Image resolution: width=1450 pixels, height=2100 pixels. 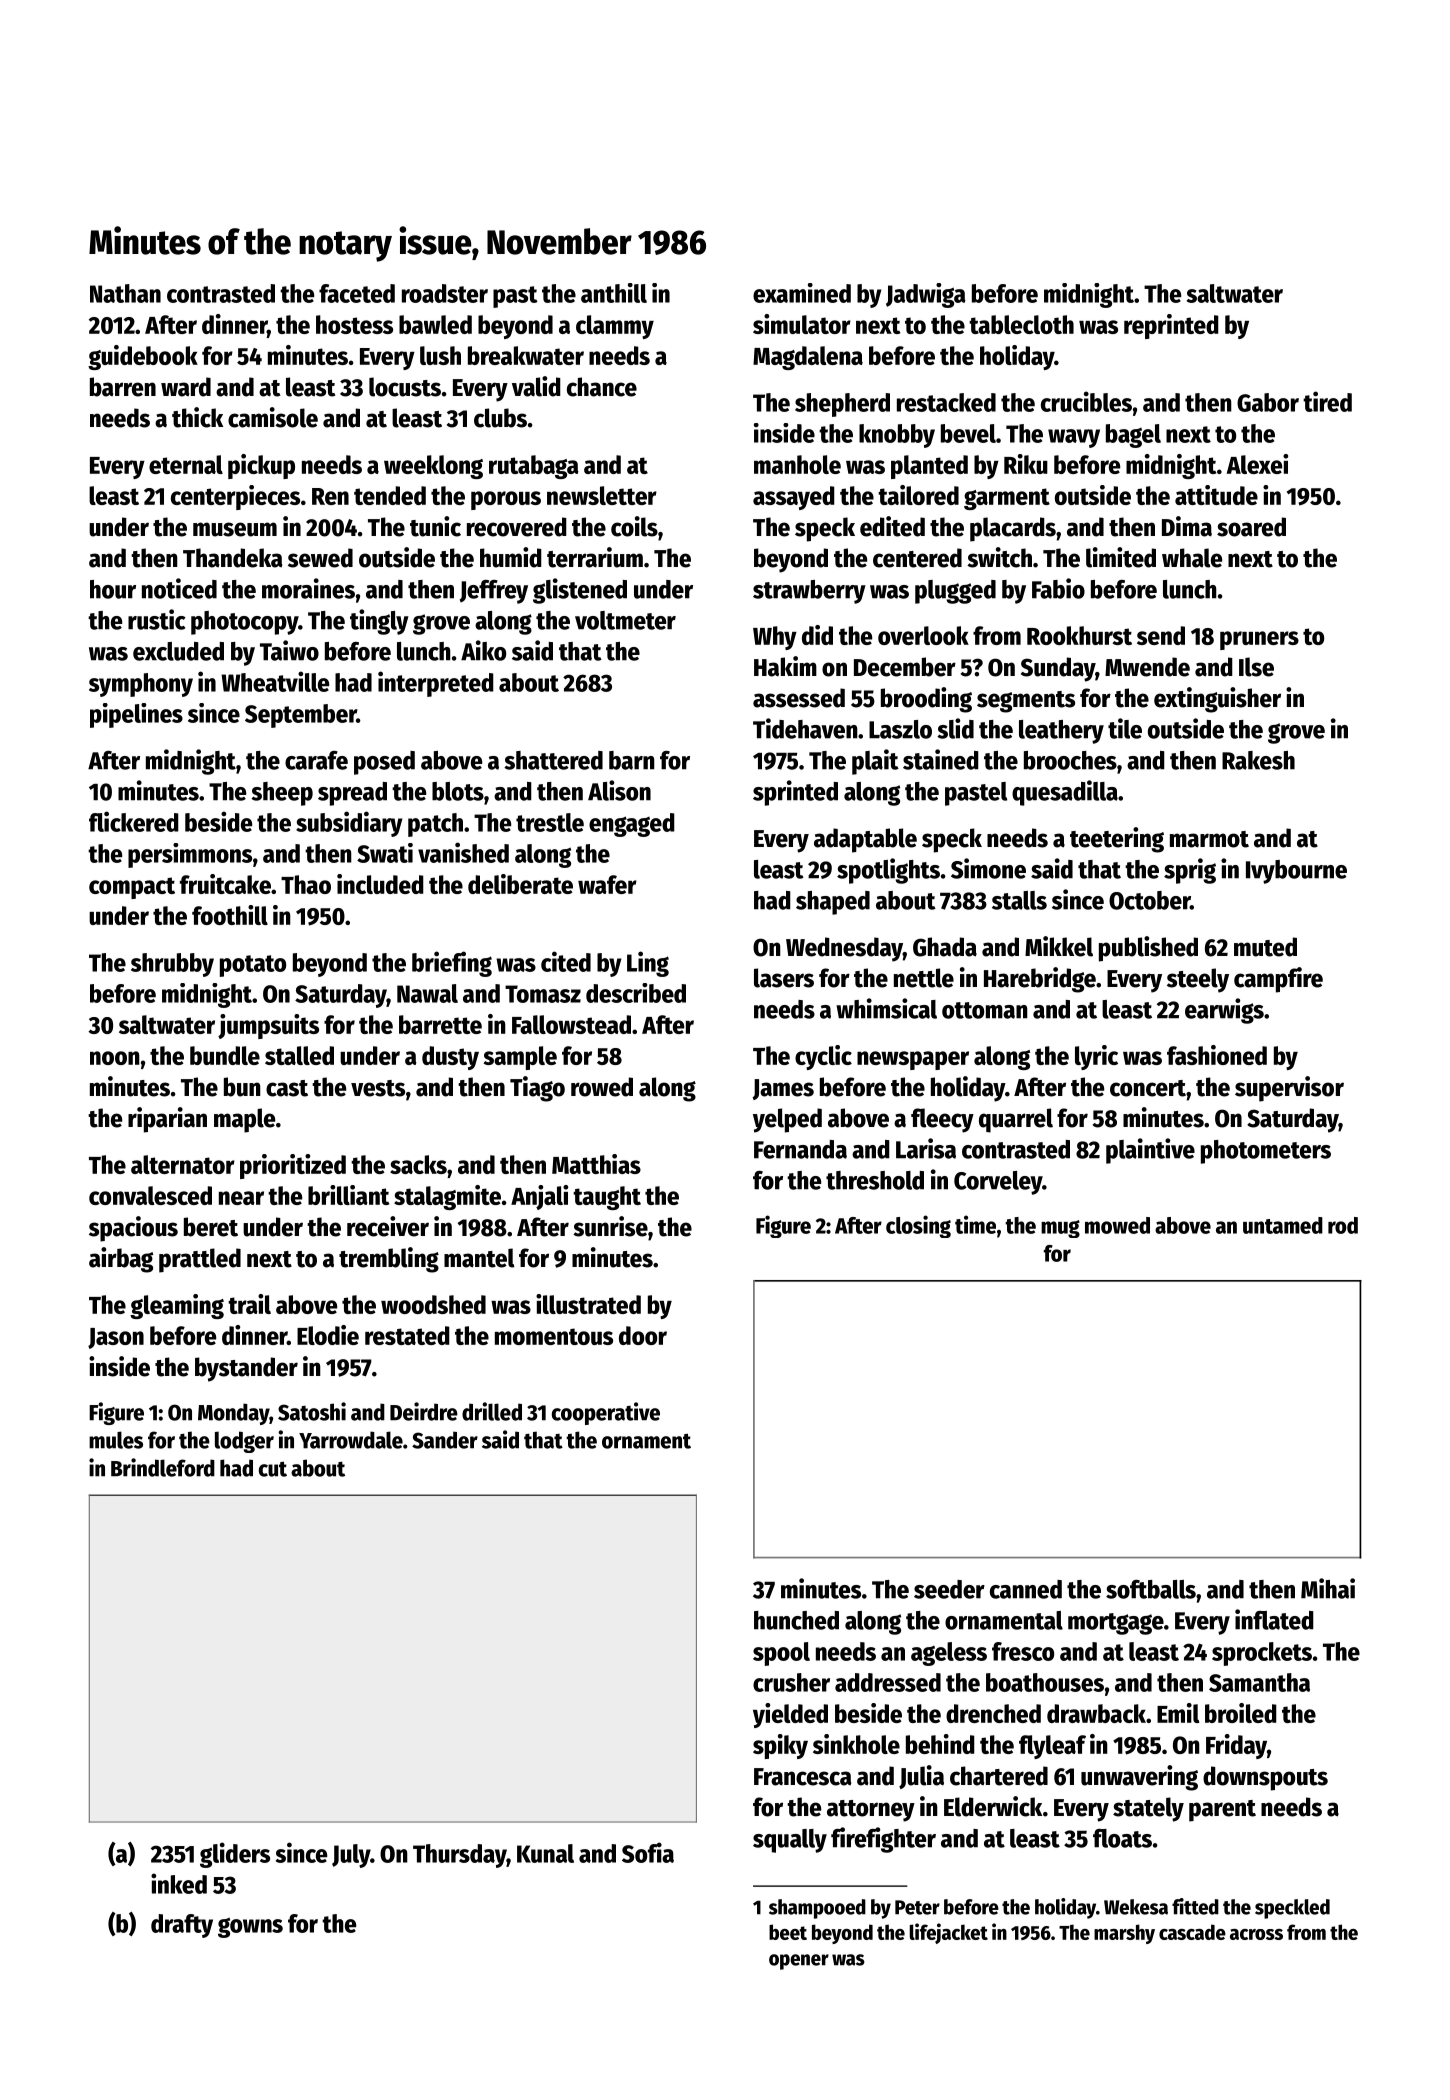 What do you see at coordinates (865, 840) in the screenshot?
I see `adaptable` at bounding box center [865, 840].
